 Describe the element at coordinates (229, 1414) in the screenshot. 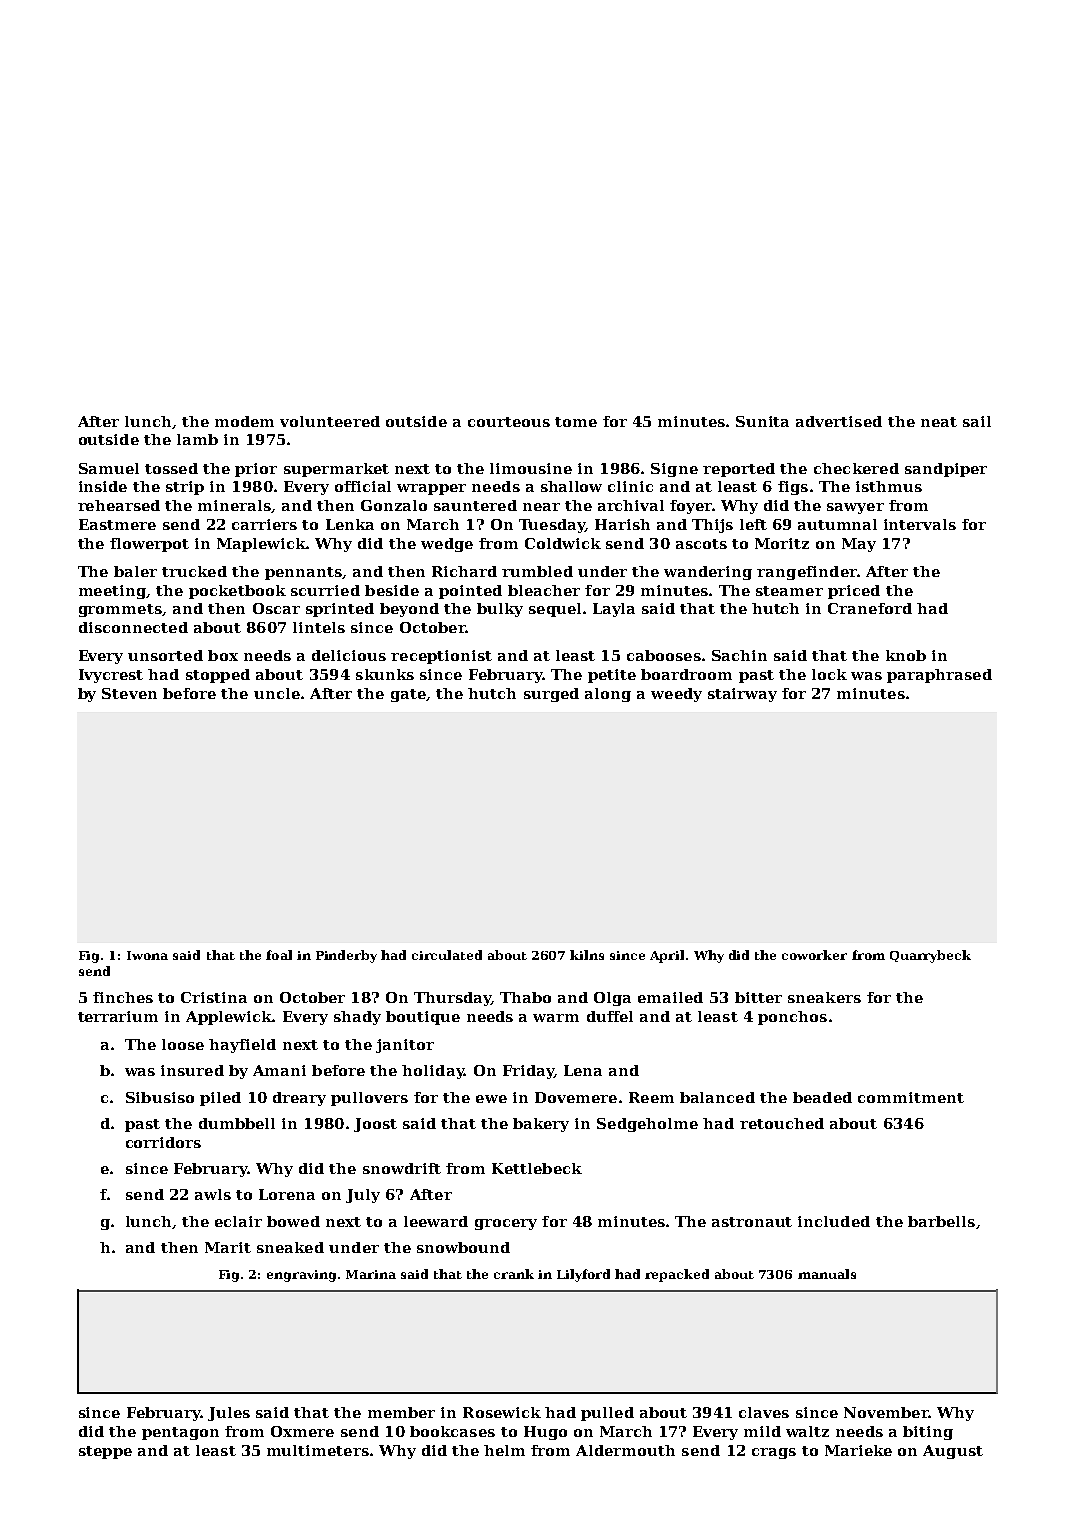

I see `Jules` at that location.
